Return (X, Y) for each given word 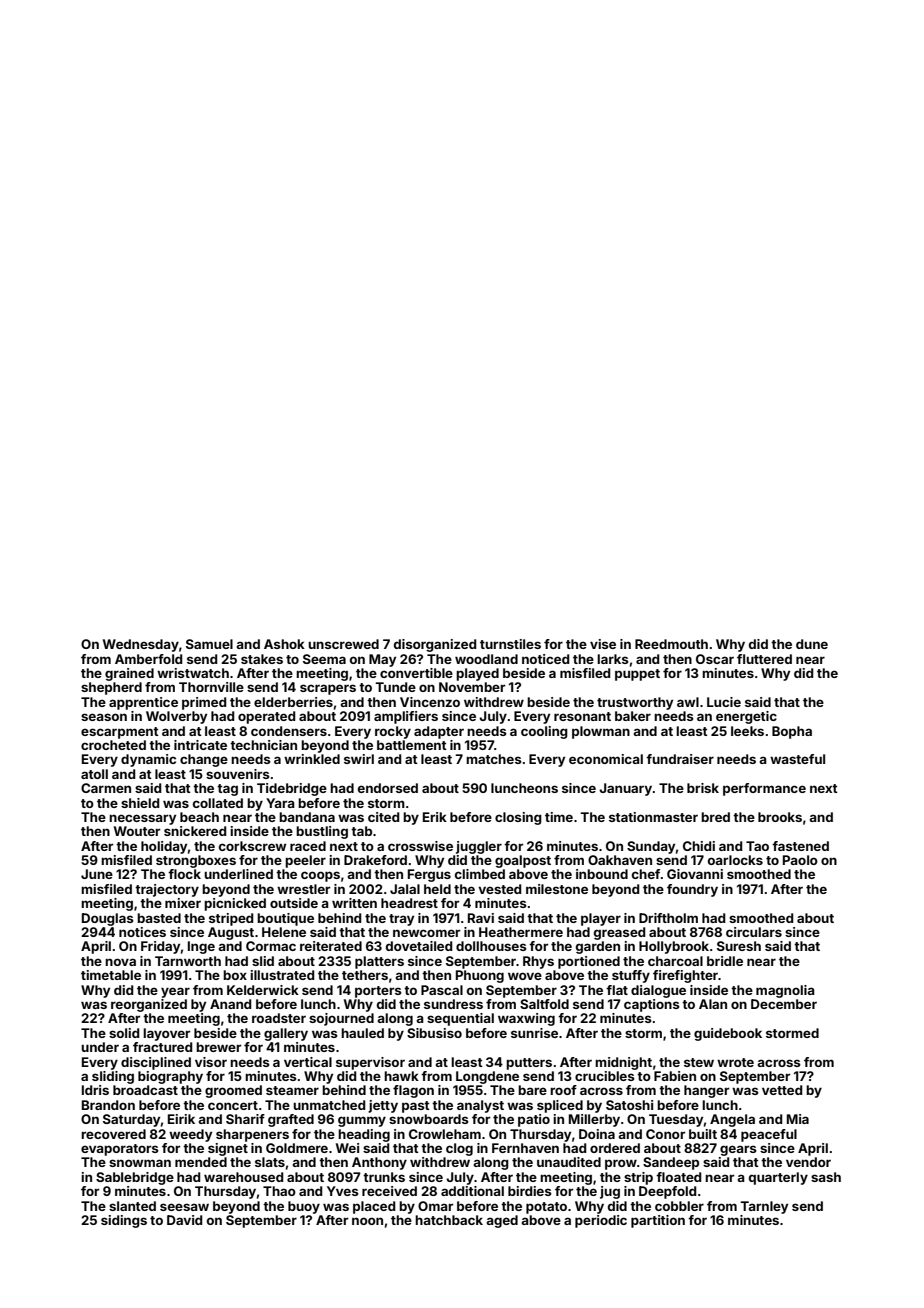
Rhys (538, 962)
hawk (401, 1076)
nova (120, 962)
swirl (359, 759)
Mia (798, 1119)
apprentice (143, 703)
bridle (725, 961)
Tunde (395, 687)
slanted (132, 1206)
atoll (94, 774)
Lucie (724, 702)
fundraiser (680, 759)
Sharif (245, 1119)
